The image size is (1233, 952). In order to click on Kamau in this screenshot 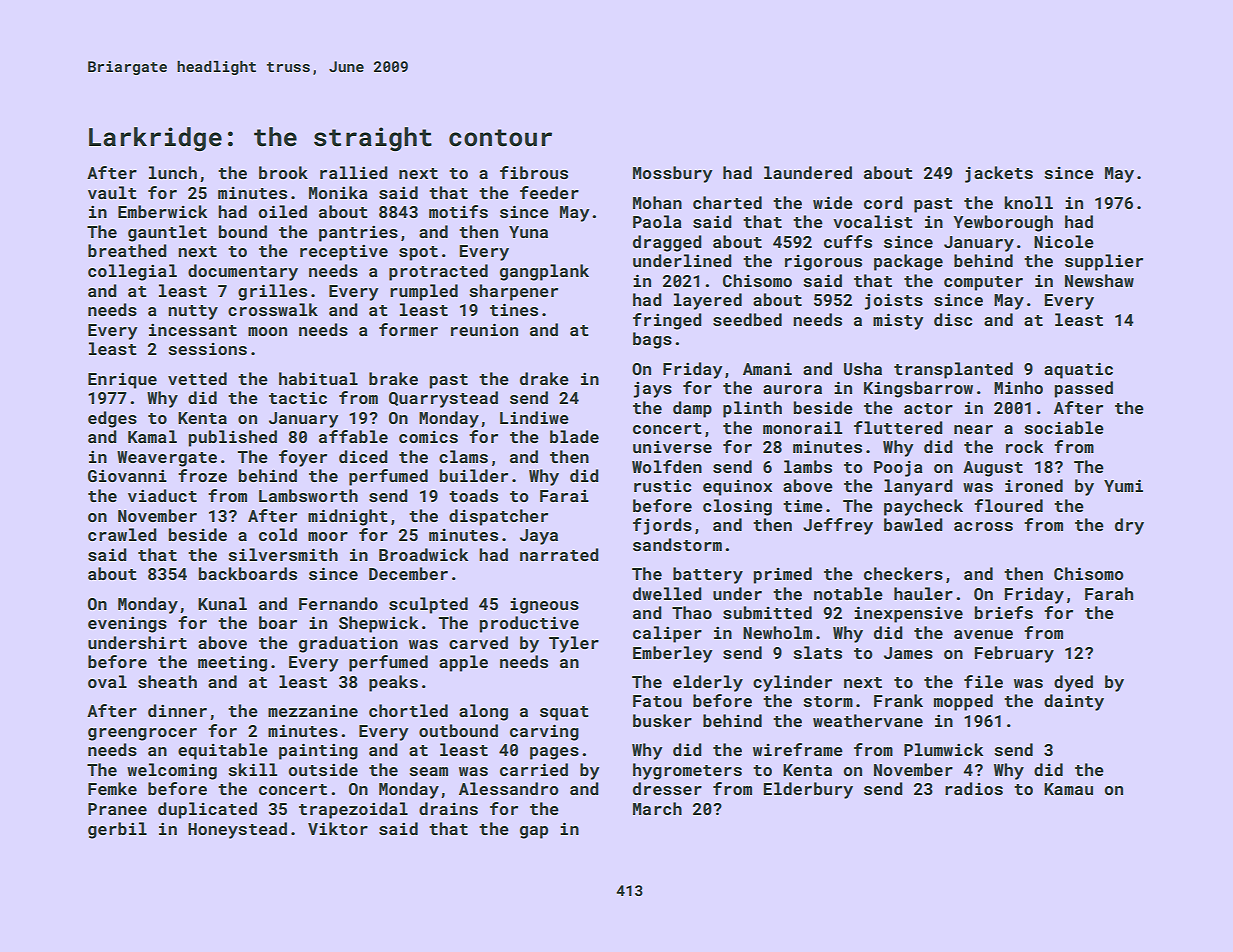, I will do `click(1068, 789)`.
